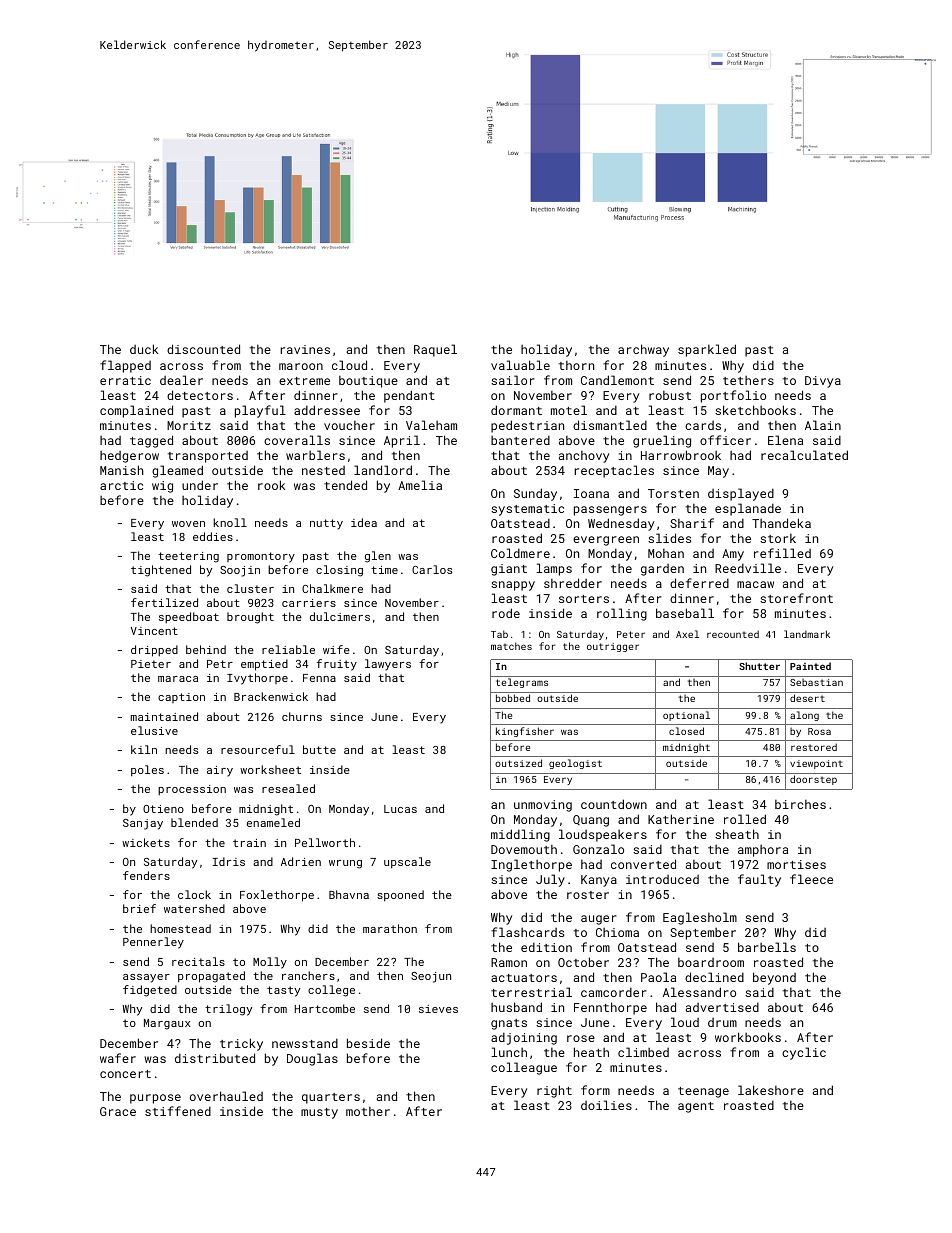 The width and height of the screenshot is (952, 1233). Describe the element at coordinates (368, 1111) in the screenshot. I see `mother` at that location.
